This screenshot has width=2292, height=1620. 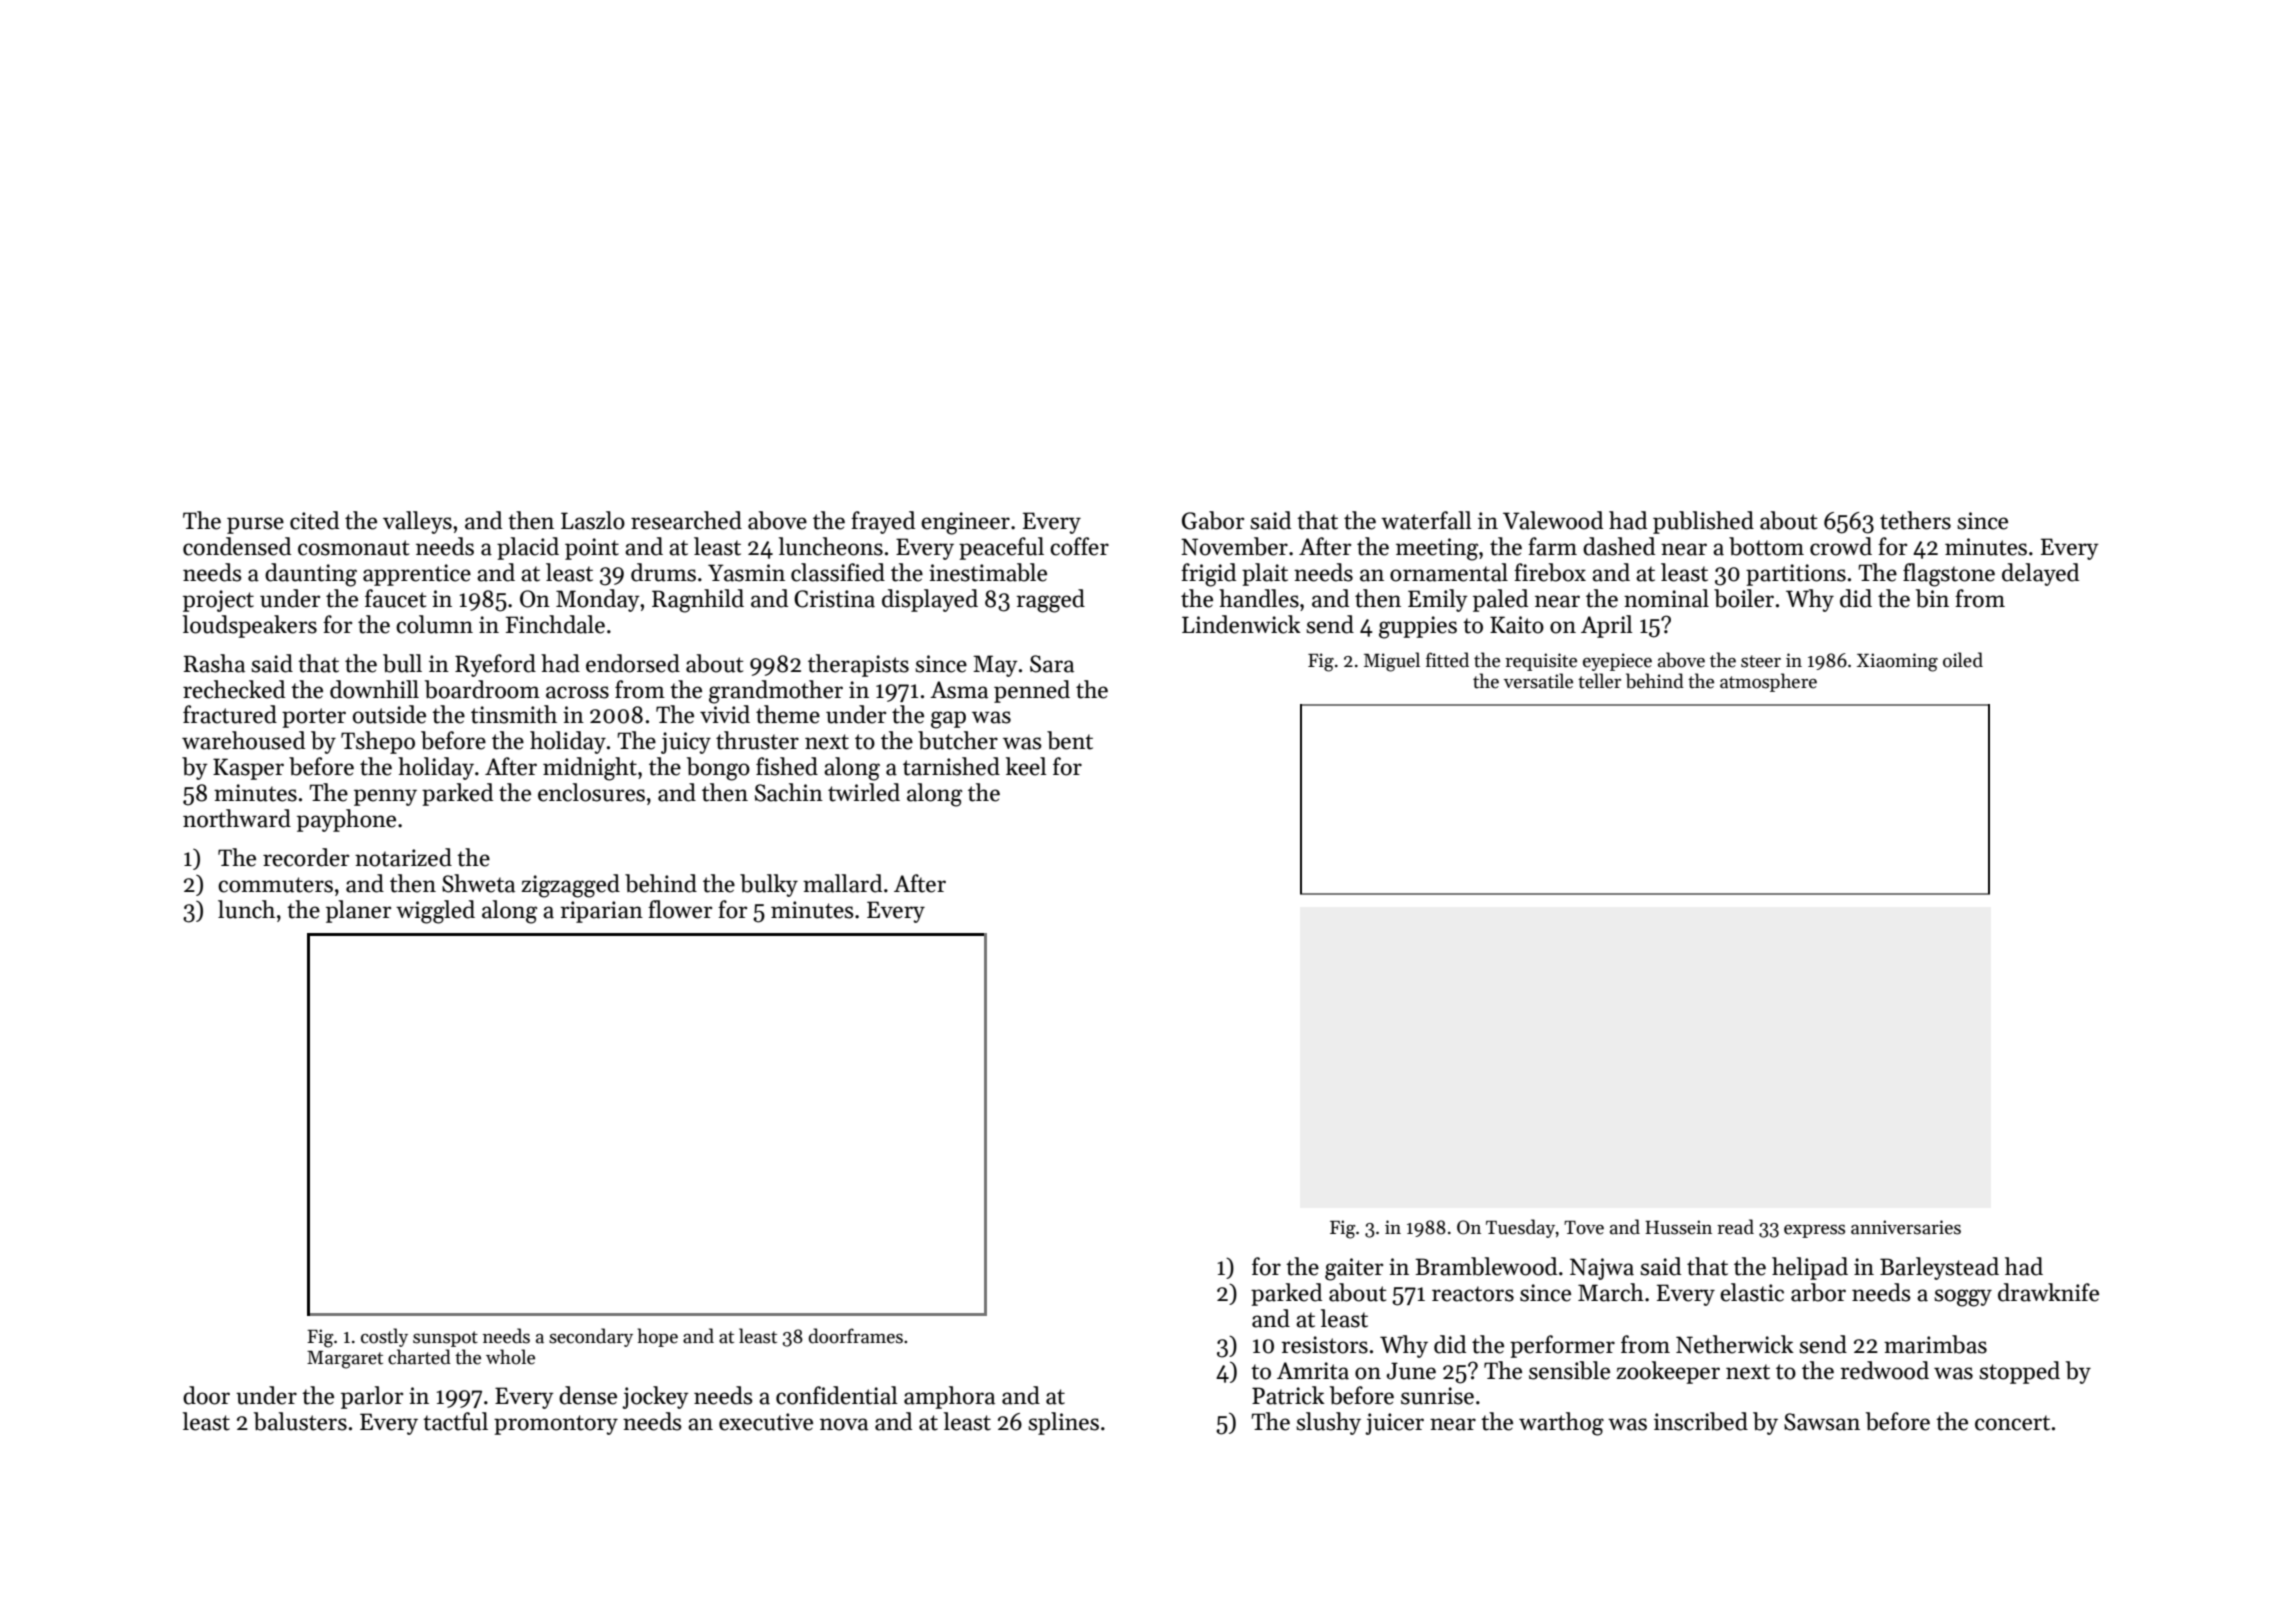 What do you see at coordinates (1026, 766) in the screenshot?
I see `keel` at bounding box center [1026, 766].
